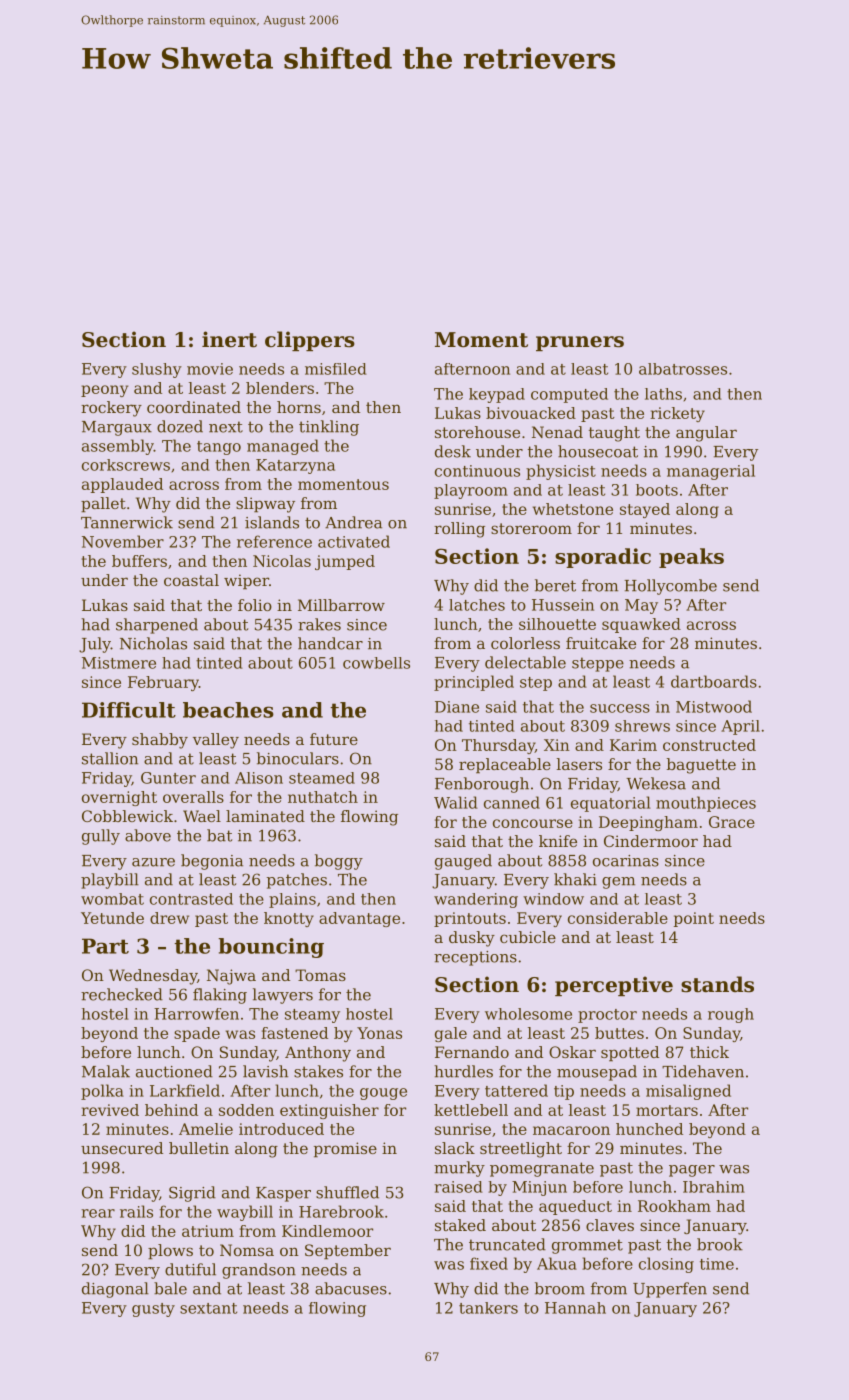 The width and height of the screenshot is (849, 1400). Describe the element at coordinates (119, 663) in the screenshot. I see `Mistmere` at that location.
